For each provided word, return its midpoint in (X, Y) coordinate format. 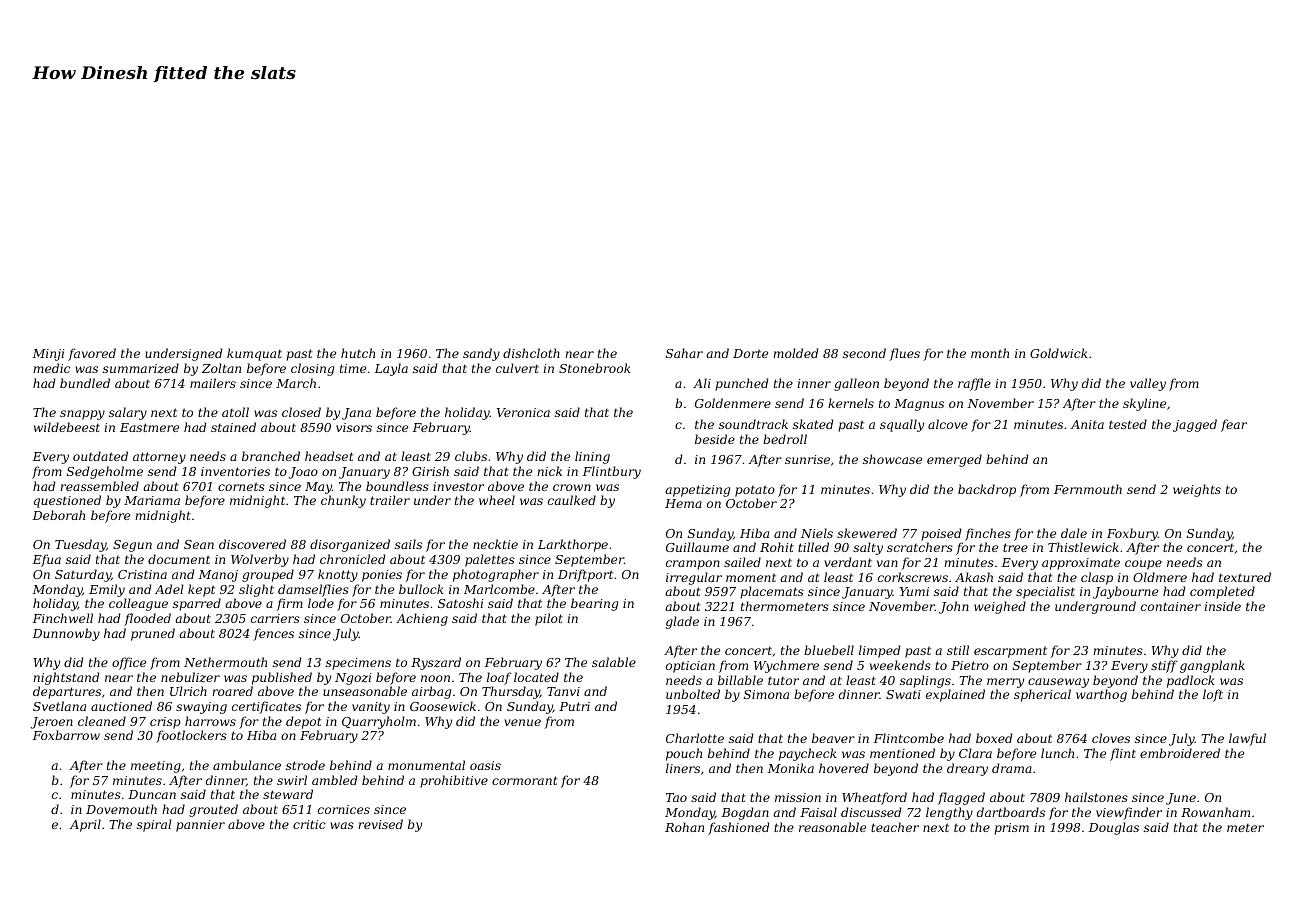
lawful (1247, 739)
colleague (138, 604)
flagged (961, 798)
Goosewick (443, 706)
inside (1222, 606)
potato (755, 491)
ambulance (247, 765)
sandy (481, 354)
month (990, 353)
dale (1074, 533)
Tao (676, 797)
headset (329, 456)
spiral (154, 825)
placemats (772, 592)
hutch (358, 353)
